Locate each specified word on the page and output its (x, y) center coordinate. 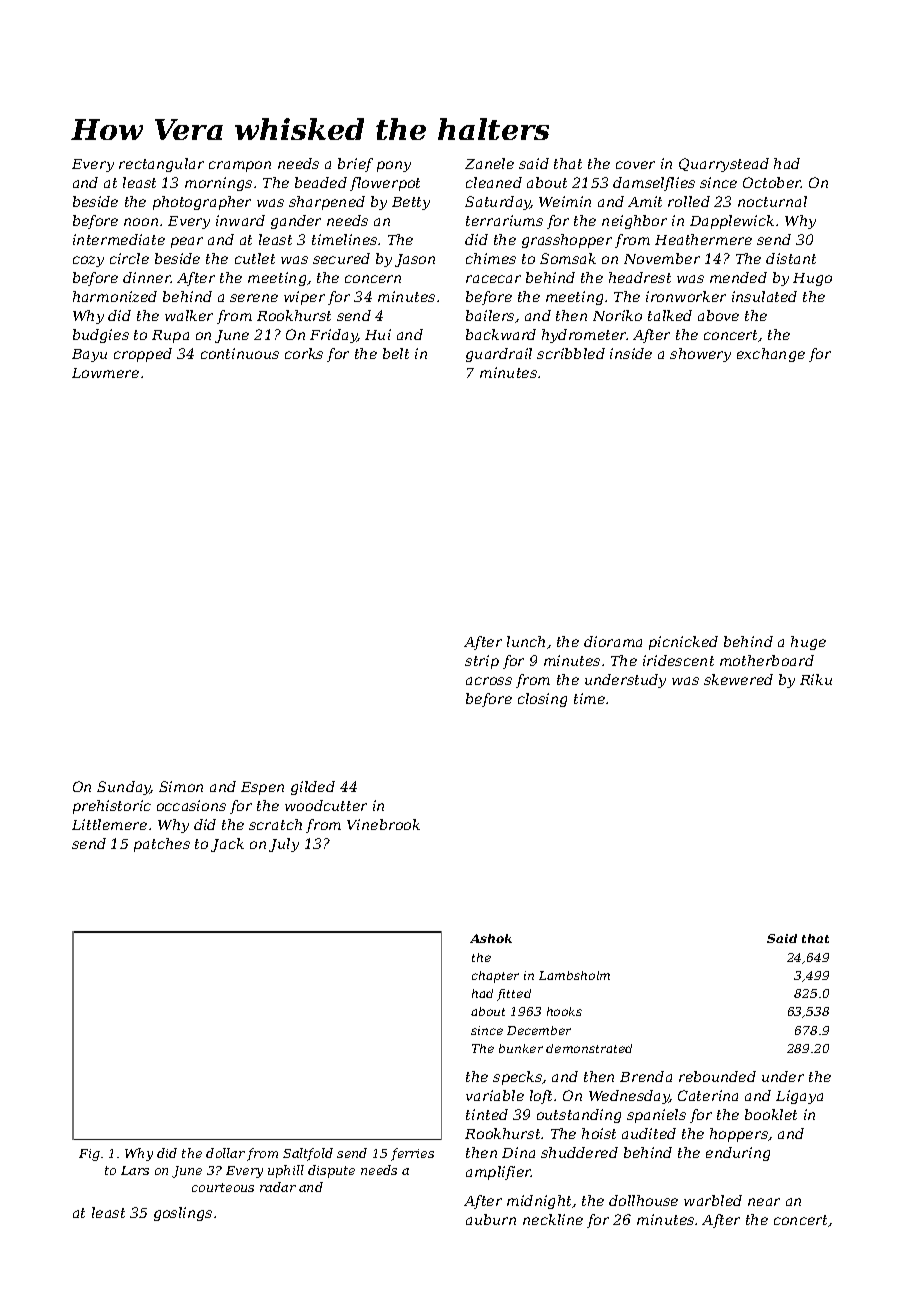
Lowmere (105, 373)
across (489, 681)
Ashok (491, 938)
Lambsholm (574, 975)
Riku (816, 679)
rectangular (161, 165)
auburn (491, 1219)
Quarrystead (724, 165)
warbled (713, 1200)
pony (394, 166)
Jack (227, 845)
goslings (183, 1214)
